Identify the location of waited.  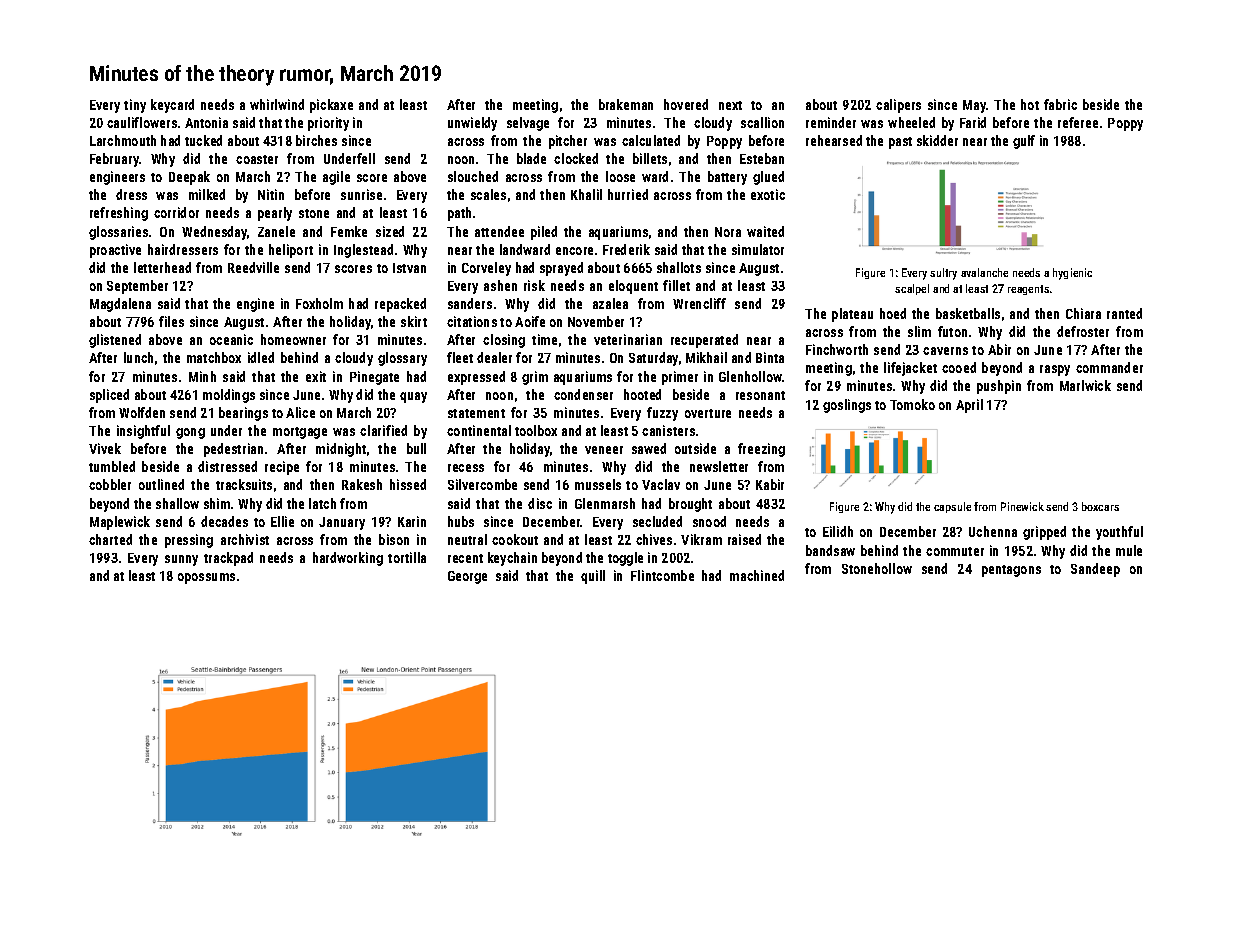
(765, 231).
